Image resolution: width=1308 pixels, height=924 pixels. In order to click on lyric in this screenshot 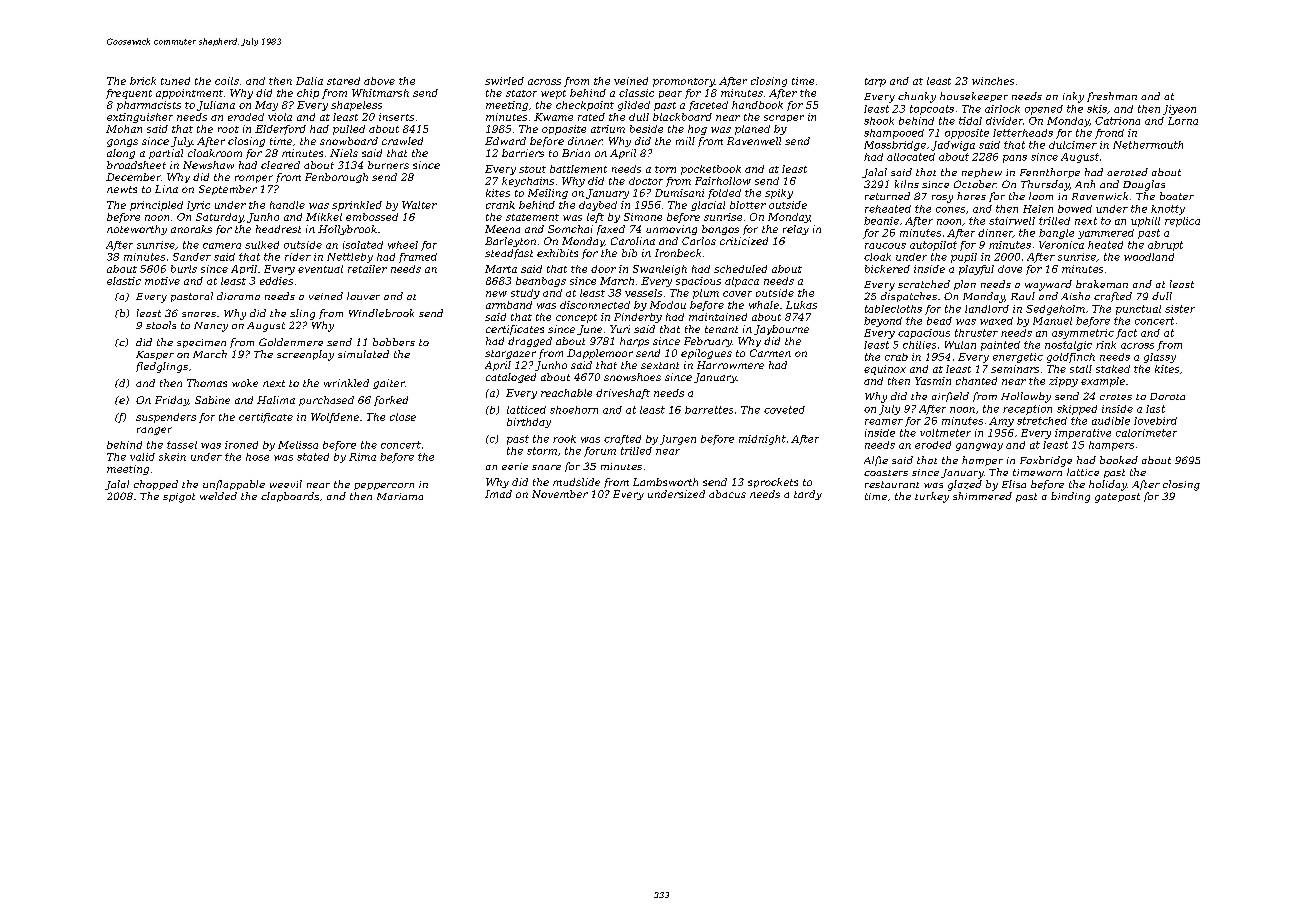, I will do `click(198, 206)`.
